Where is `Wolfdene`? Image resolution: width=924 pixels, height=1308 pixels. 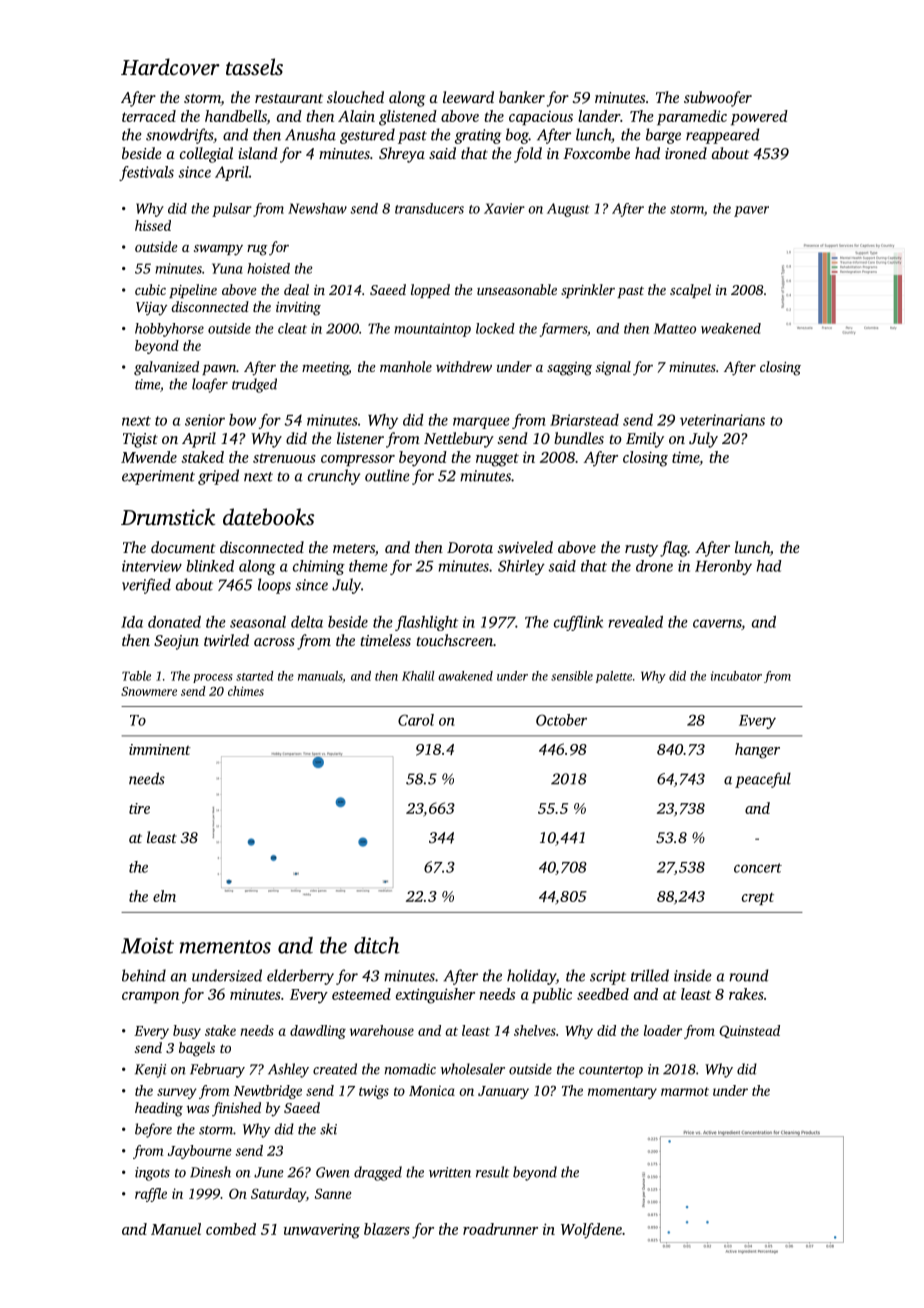 Wolfdene is located at coordinates (591, 1231).
